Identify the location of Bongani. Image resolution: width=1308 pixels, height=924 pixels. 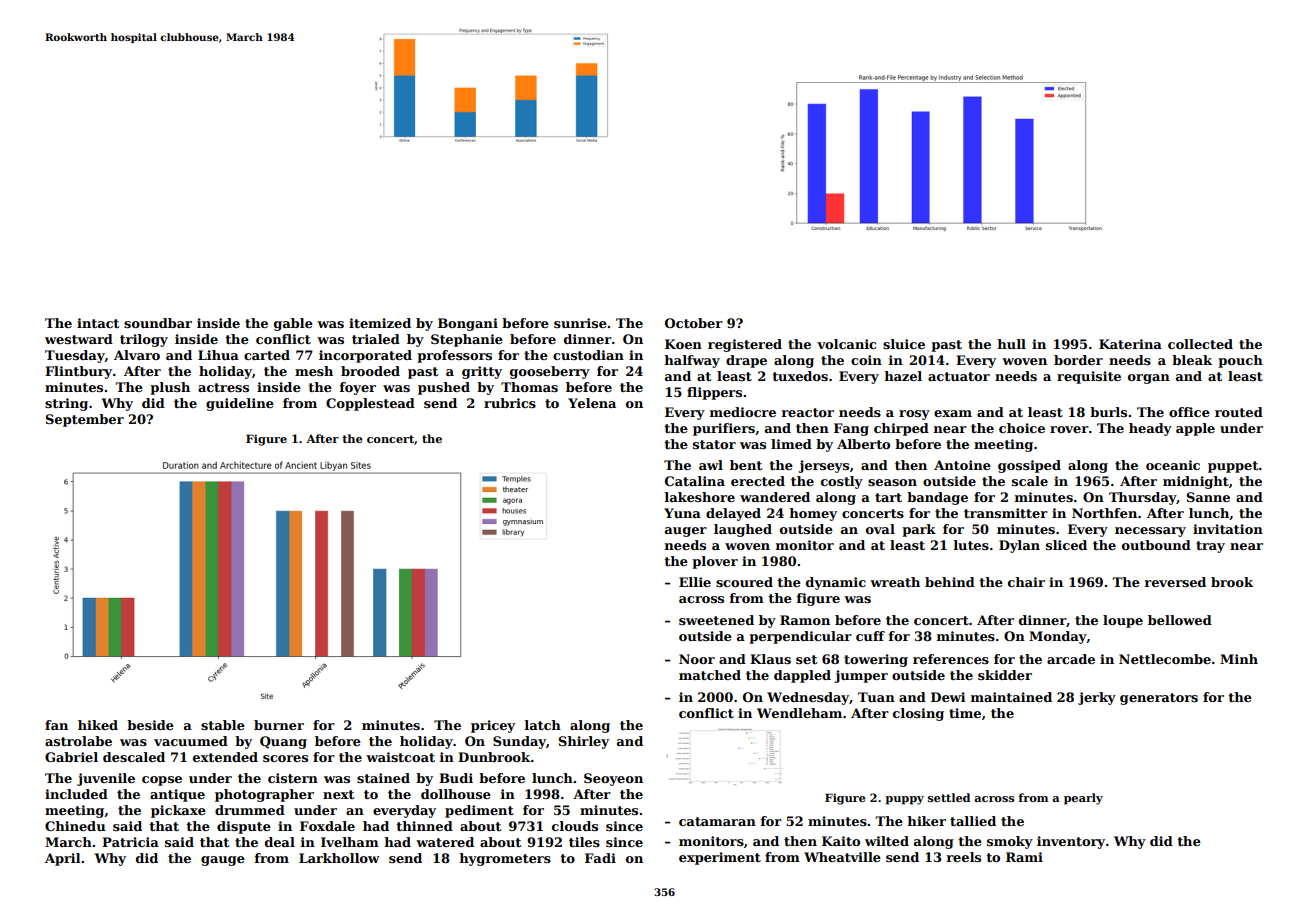
(468, 324).
